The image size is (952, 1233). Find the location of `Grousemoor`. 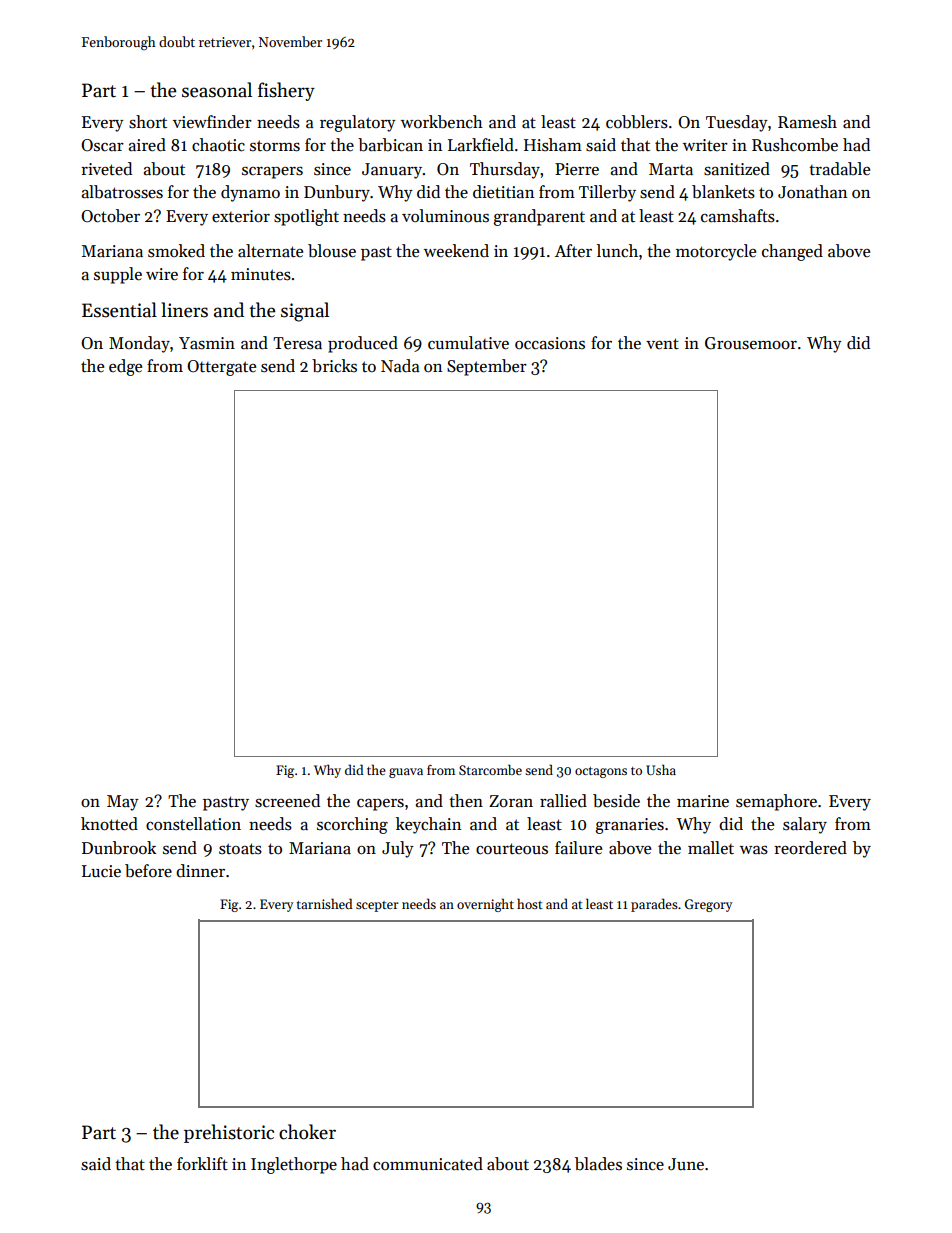

Grousemoor is located at coordinates (751, 343).
